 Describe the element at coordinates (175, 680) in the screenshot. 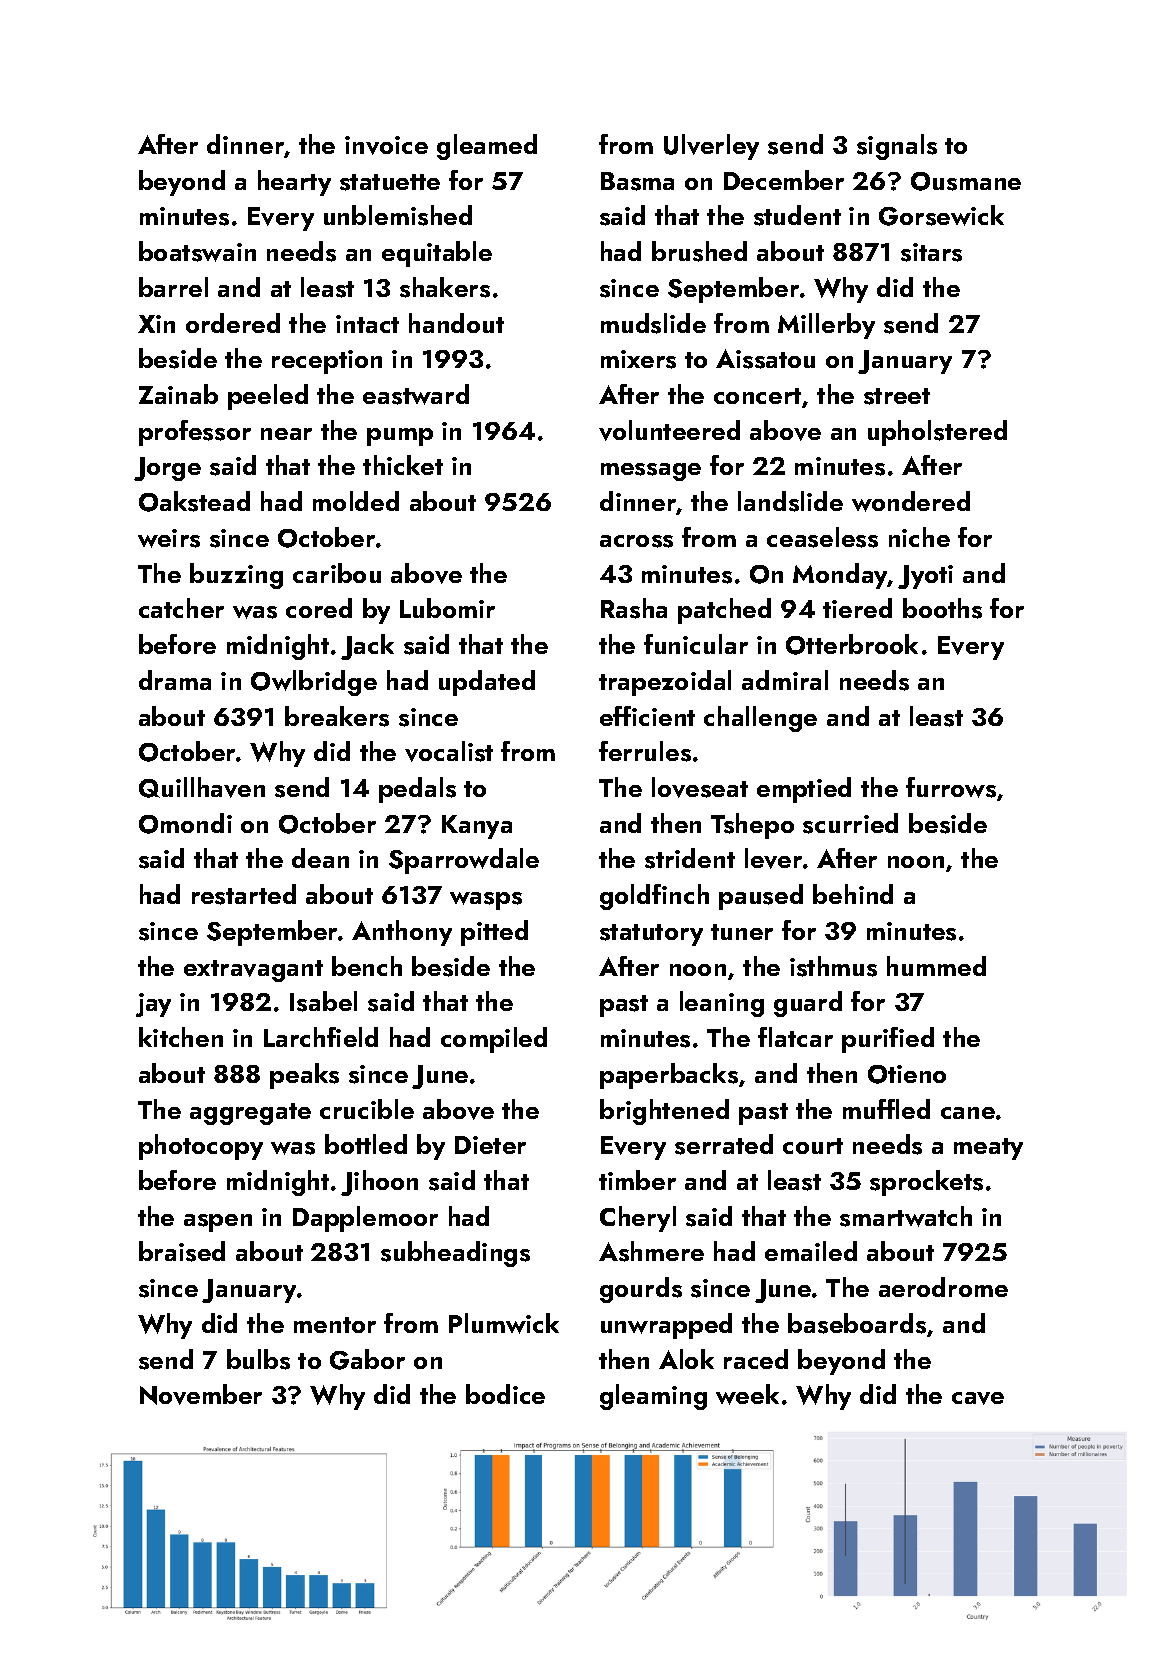

I see `drama` at that location.
